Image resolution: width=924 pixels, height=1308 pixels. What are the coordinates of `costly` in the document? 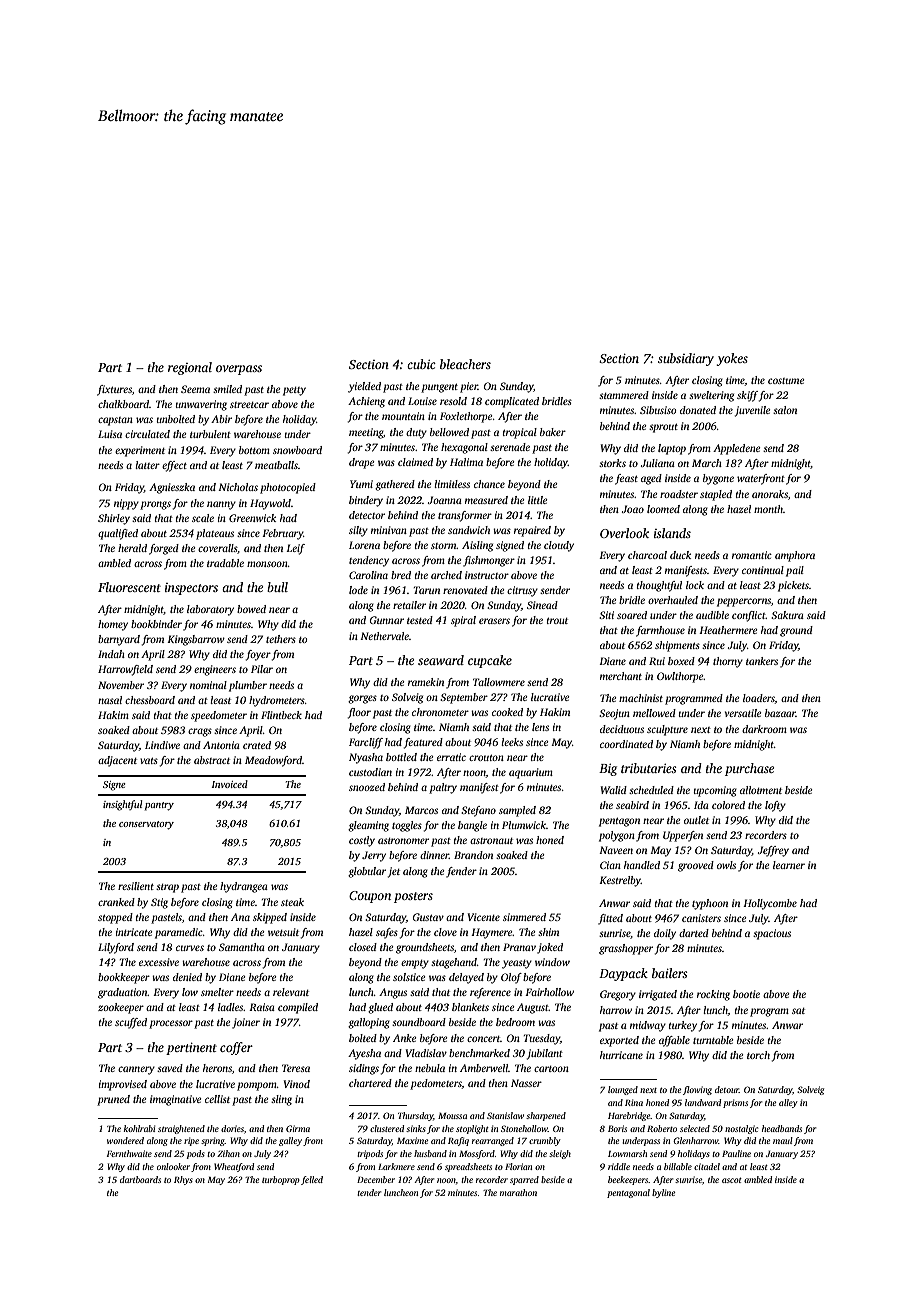 It's located at (362, 841).
